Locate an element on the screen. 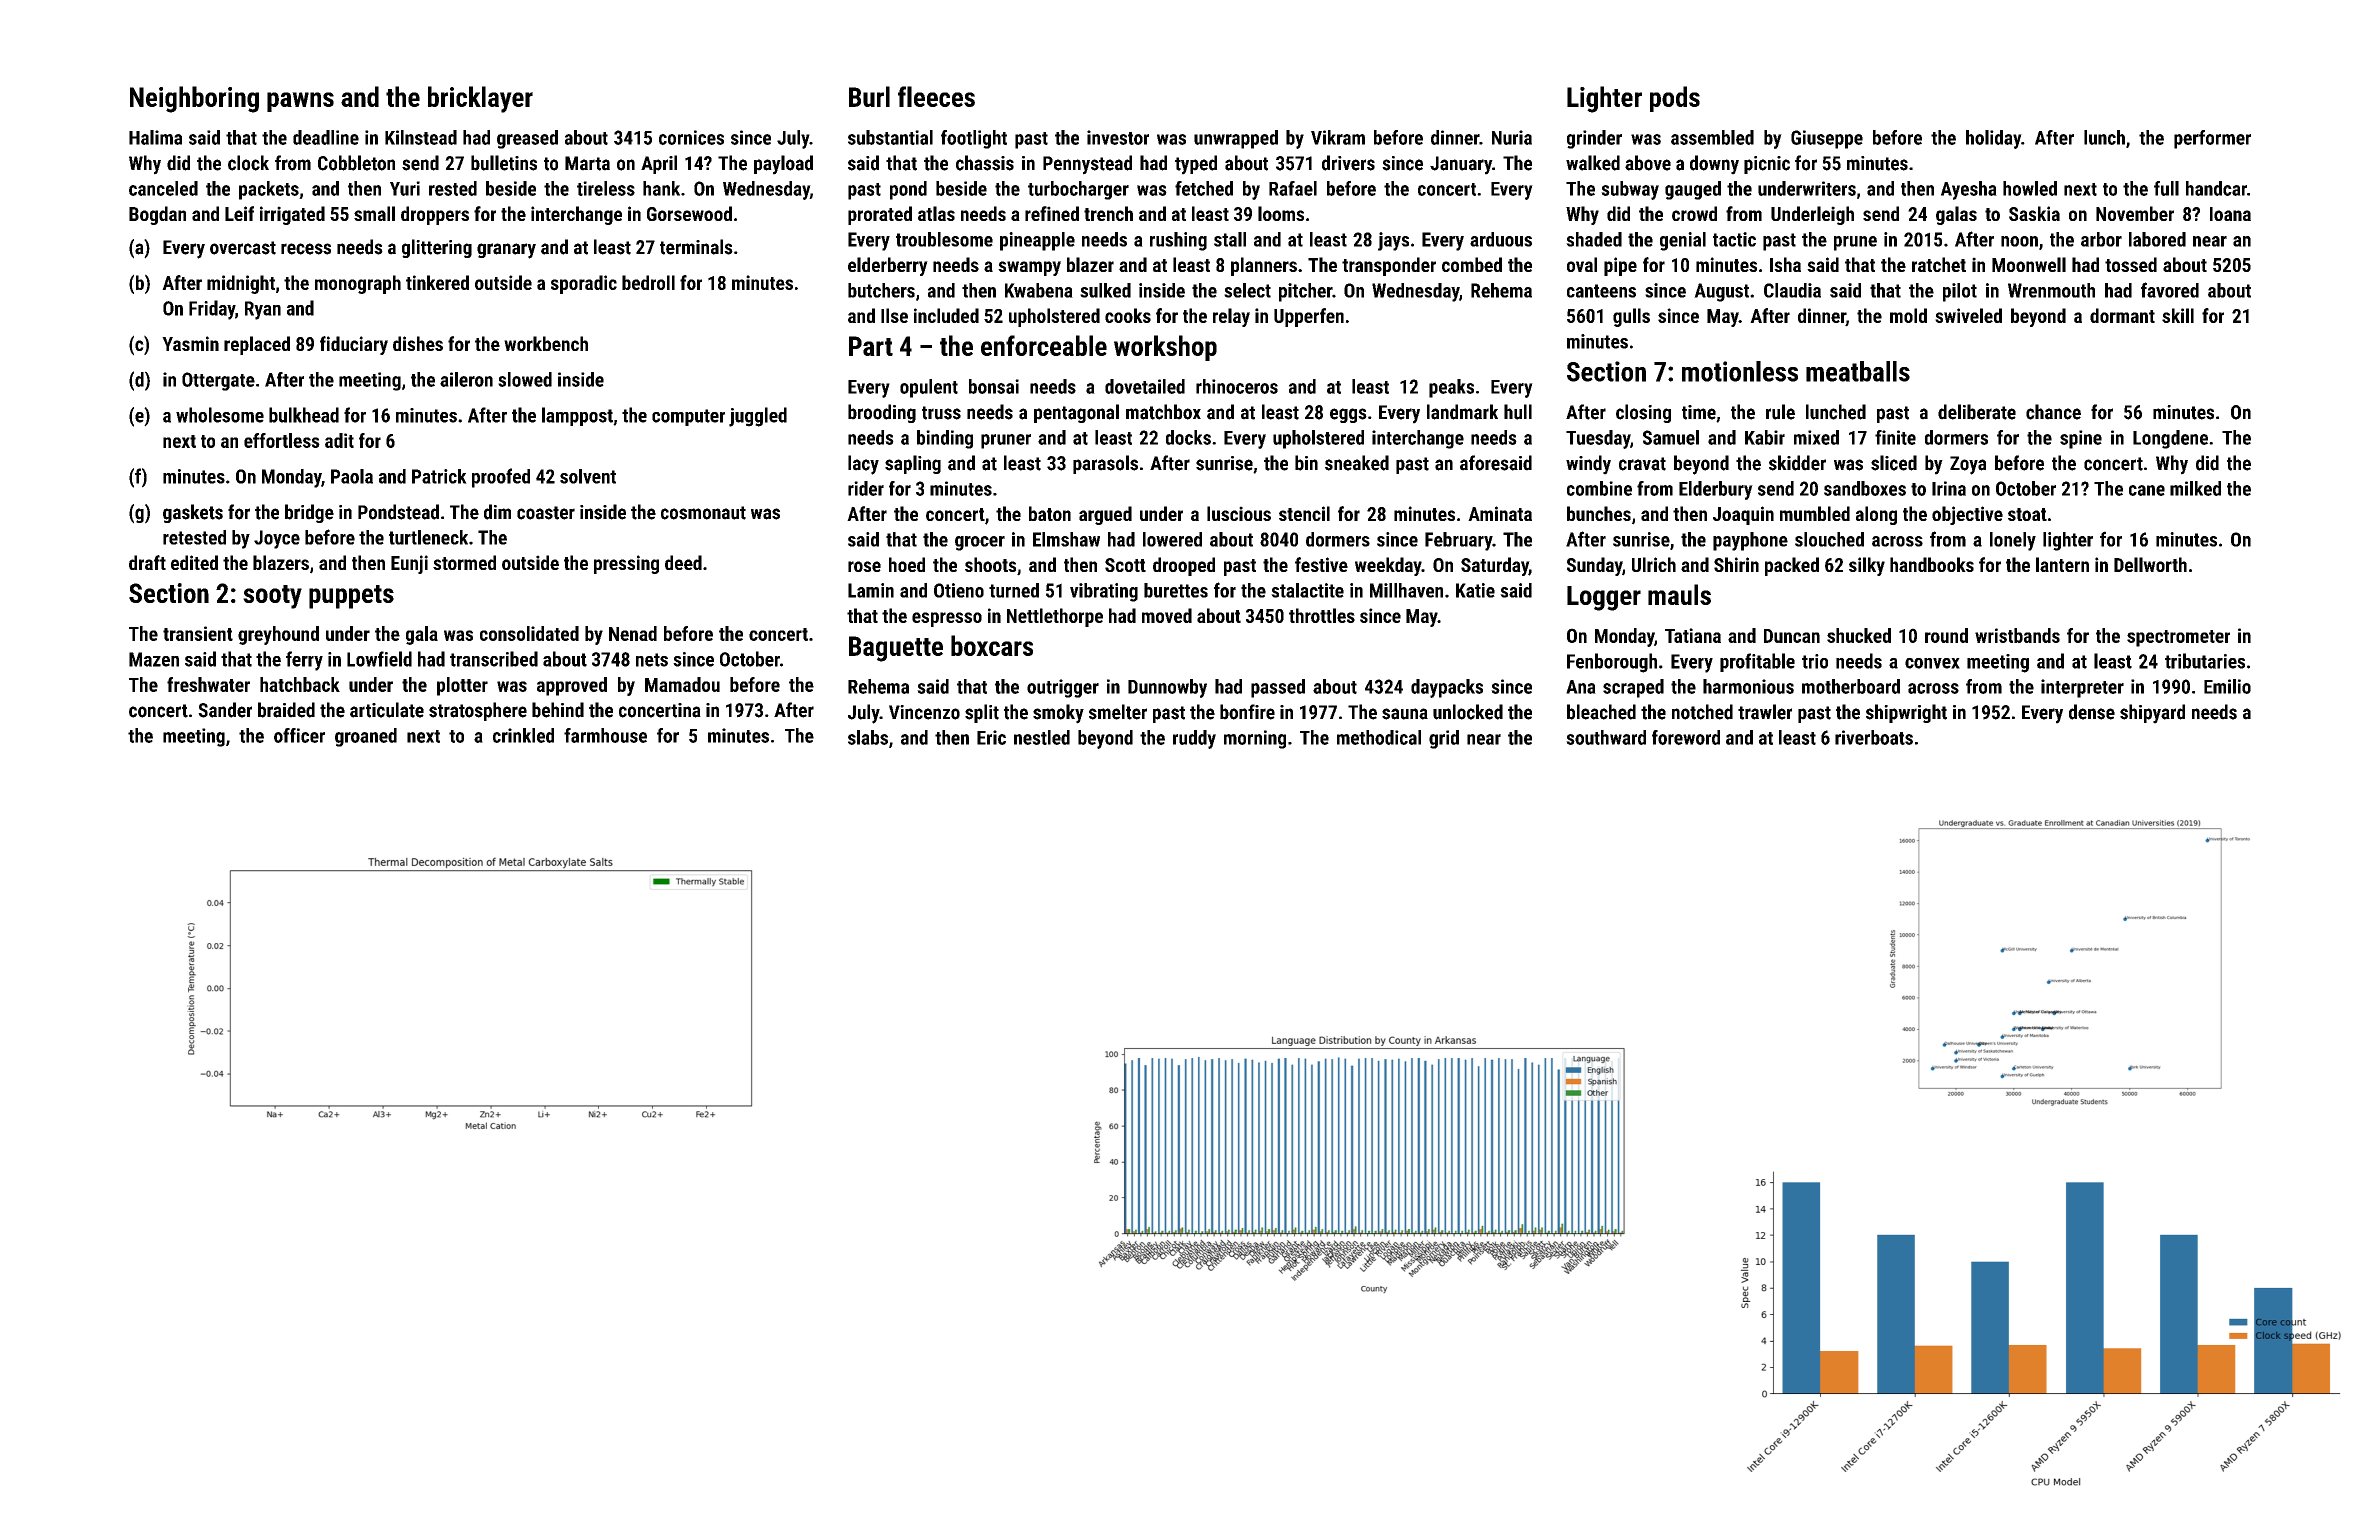  meatballs is located at coordinates (1858, 371).
